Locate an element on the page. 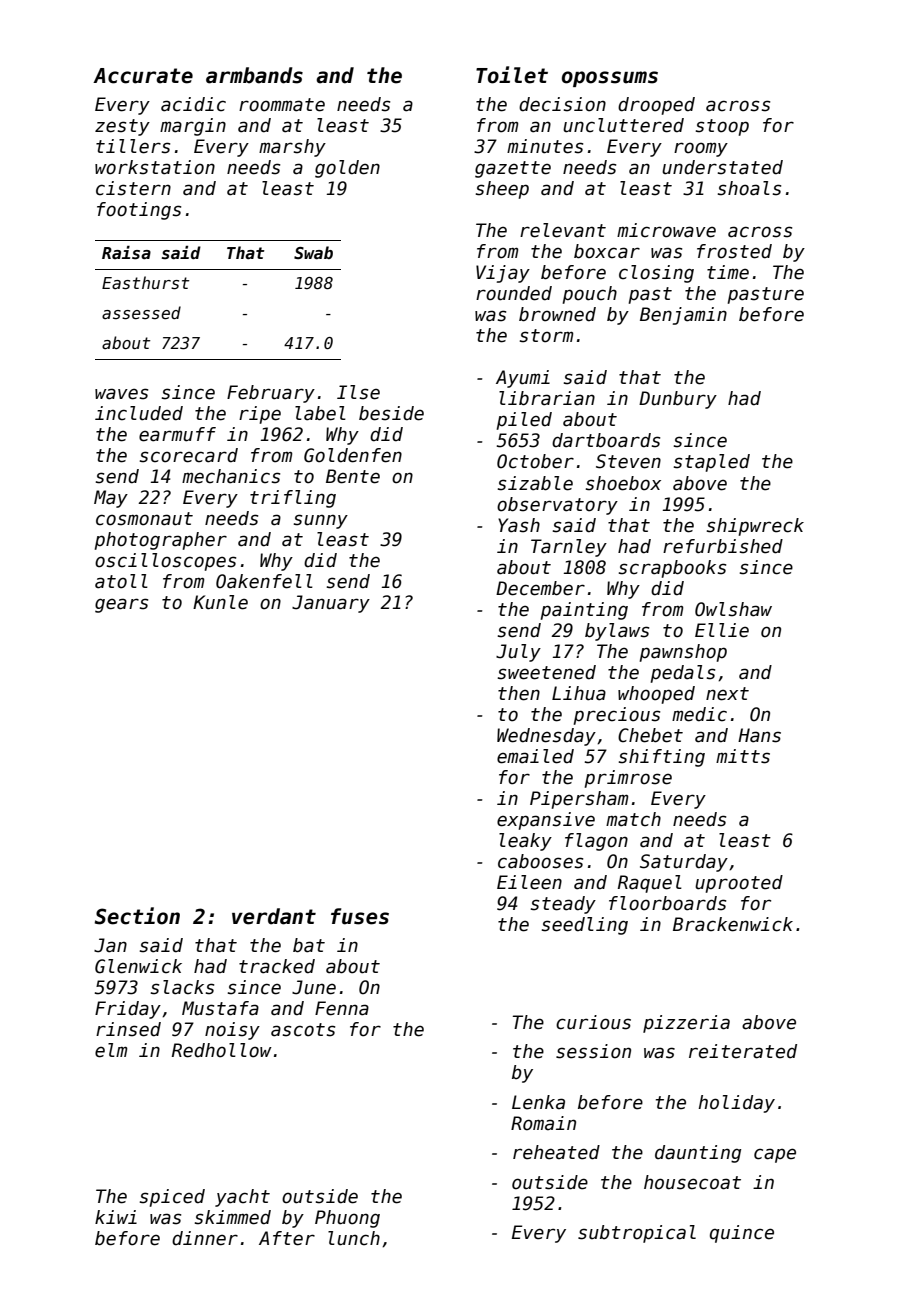 The height and width of the image is (1316, 908). Swab is located at coordinates (313, 252).
